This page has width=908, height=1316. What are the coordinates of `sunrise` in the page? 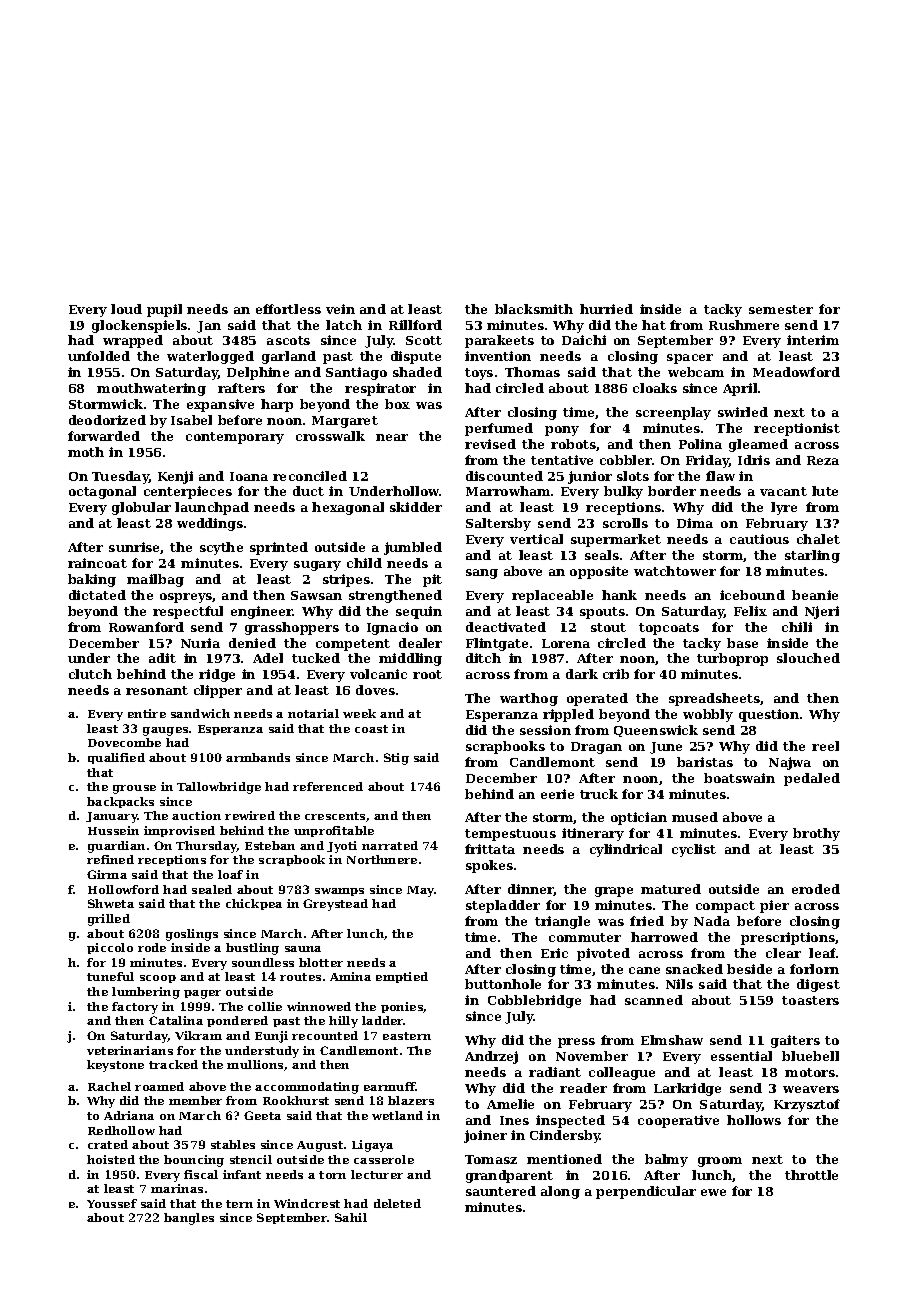 It's located at (135, 548).
